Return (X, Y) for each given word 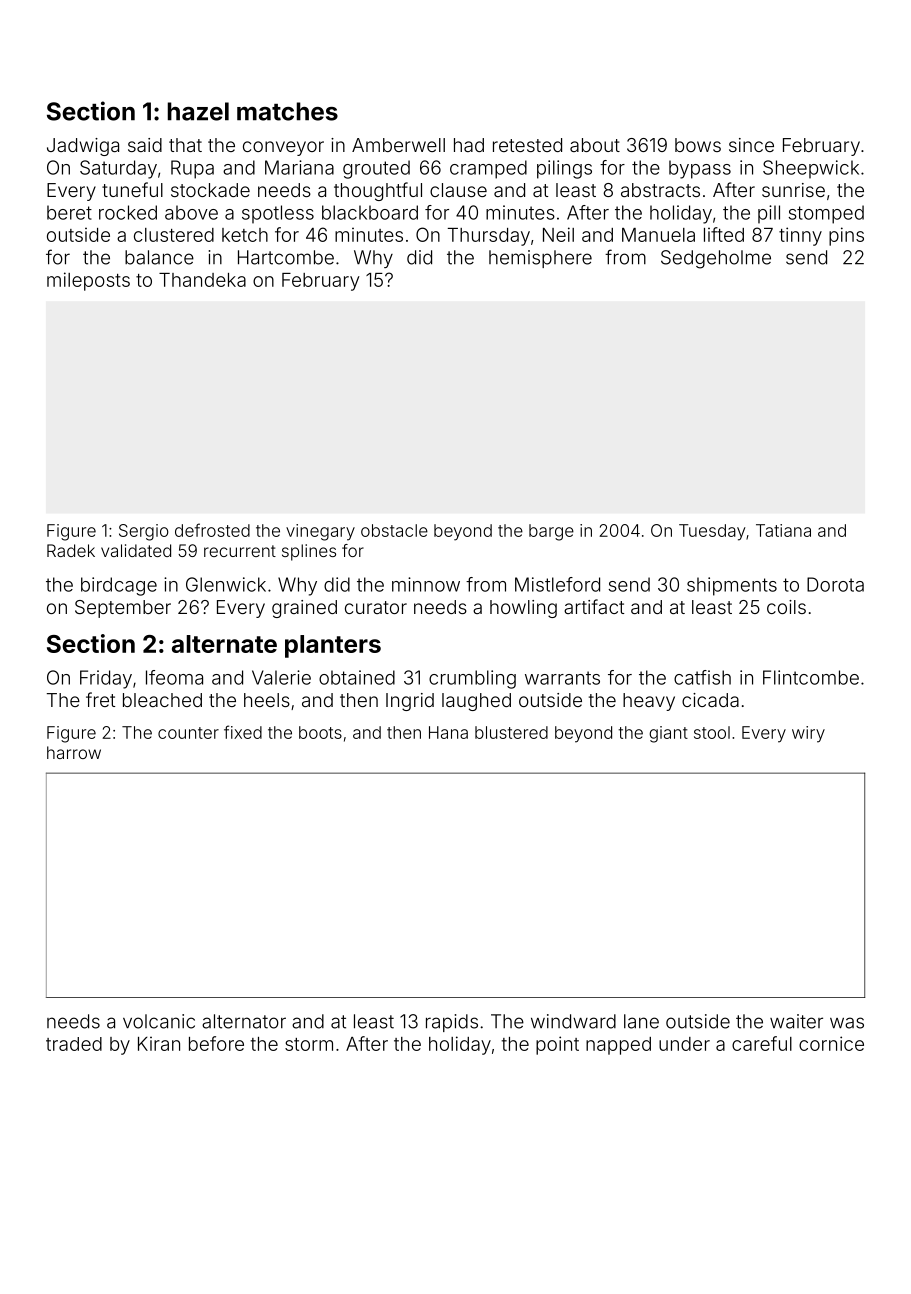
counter (188, 733)
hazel (198, 111)
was (847, 1023)
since (751, 145)
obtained (357, 677)
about (595, 145)
